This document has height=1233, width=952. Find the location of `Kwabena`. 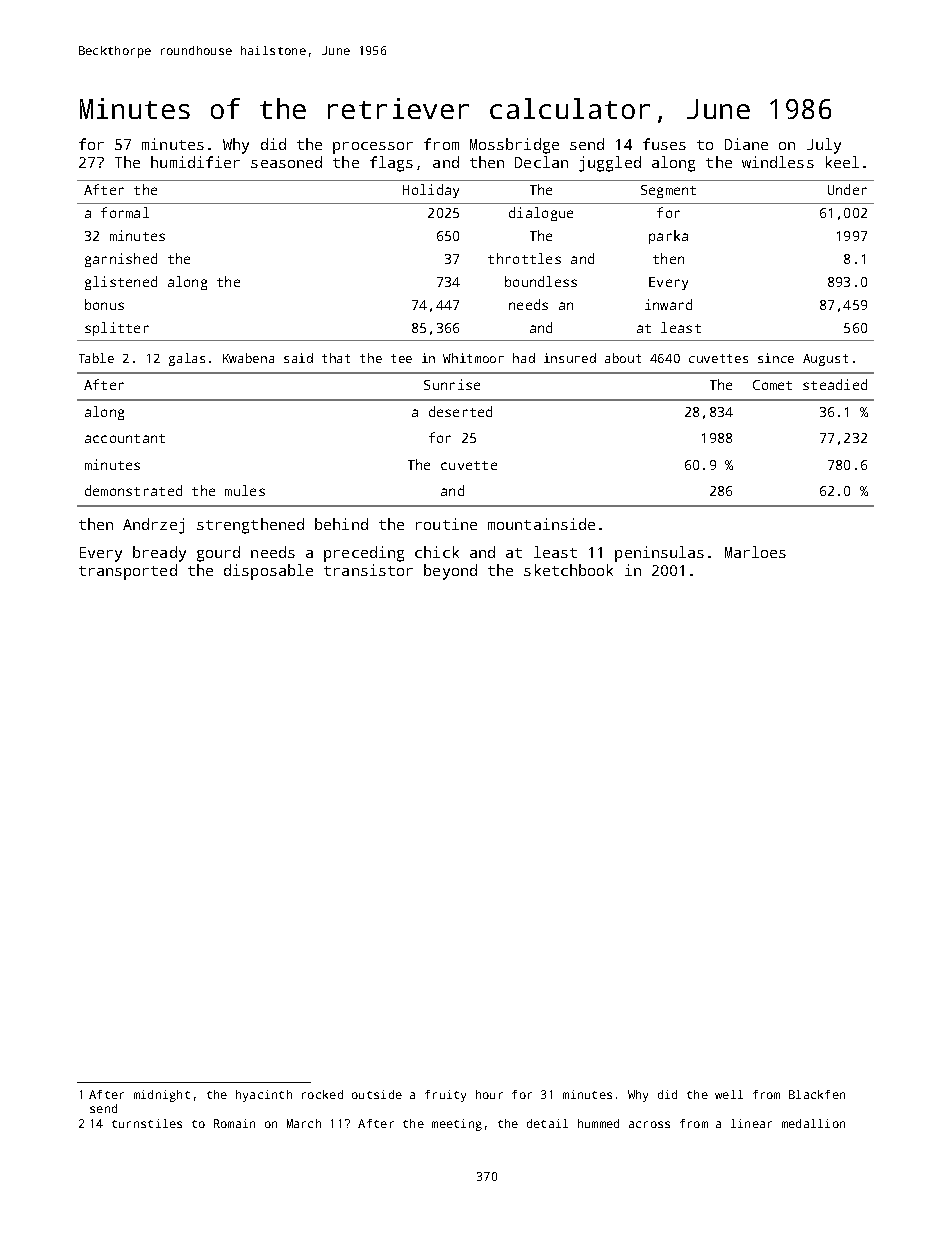

Kwabena is located at coordinates (248, 358).
